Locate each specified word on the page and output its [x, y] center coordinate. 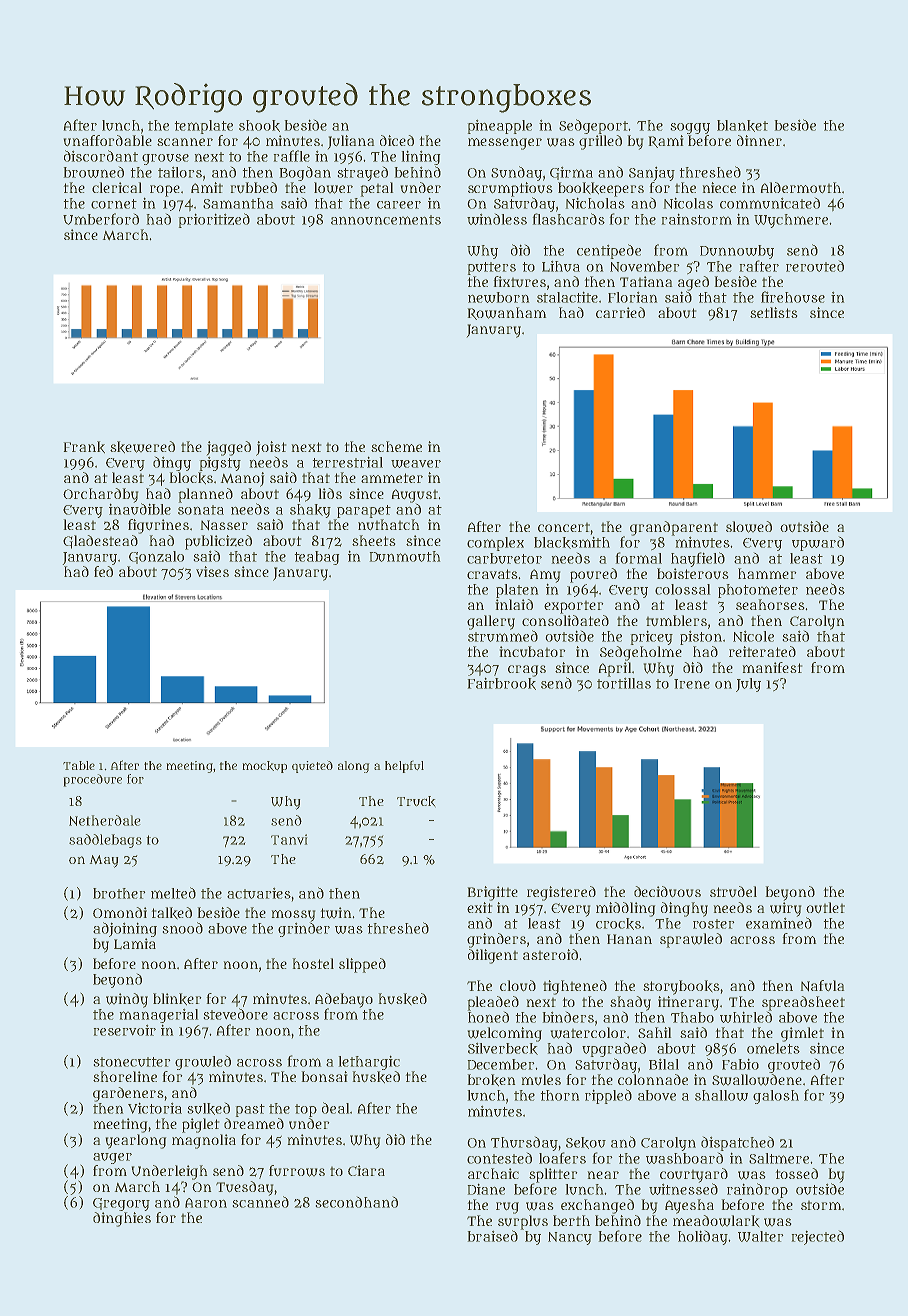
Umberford [101, 219]
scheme [396, 446]
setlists [774, 312]
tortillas [624, 683]
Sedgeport [593, 126]
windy [127, 1000]
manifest [772, 667]
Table [79, 765]
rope [165, 191]
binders [568, 1017]
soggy [690, 128]
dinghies [122, 1219]
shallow [721, 1095]
